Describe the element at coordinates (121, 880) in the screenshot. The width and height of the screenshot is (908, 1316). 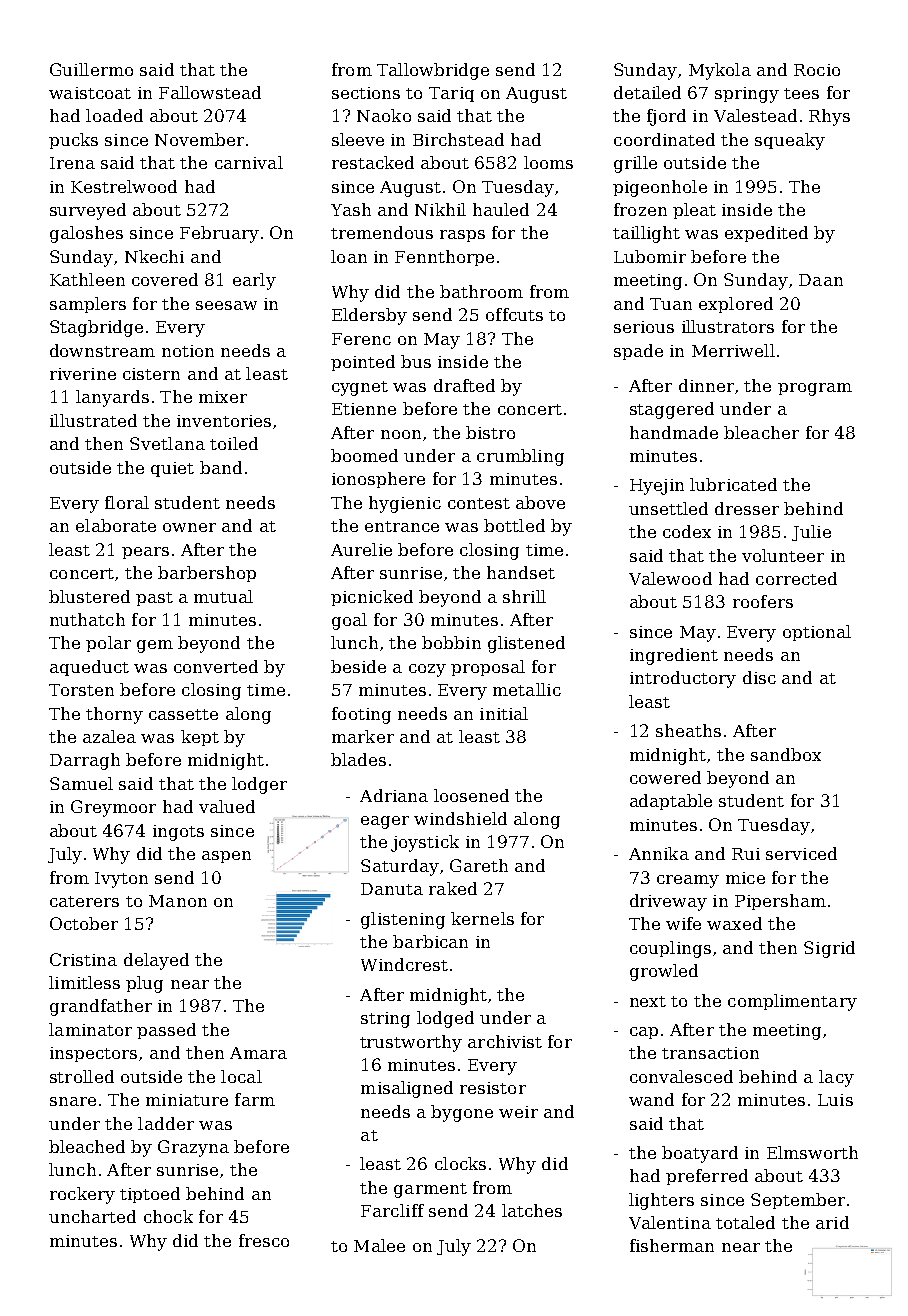
I see `Ivyton` at that location.
